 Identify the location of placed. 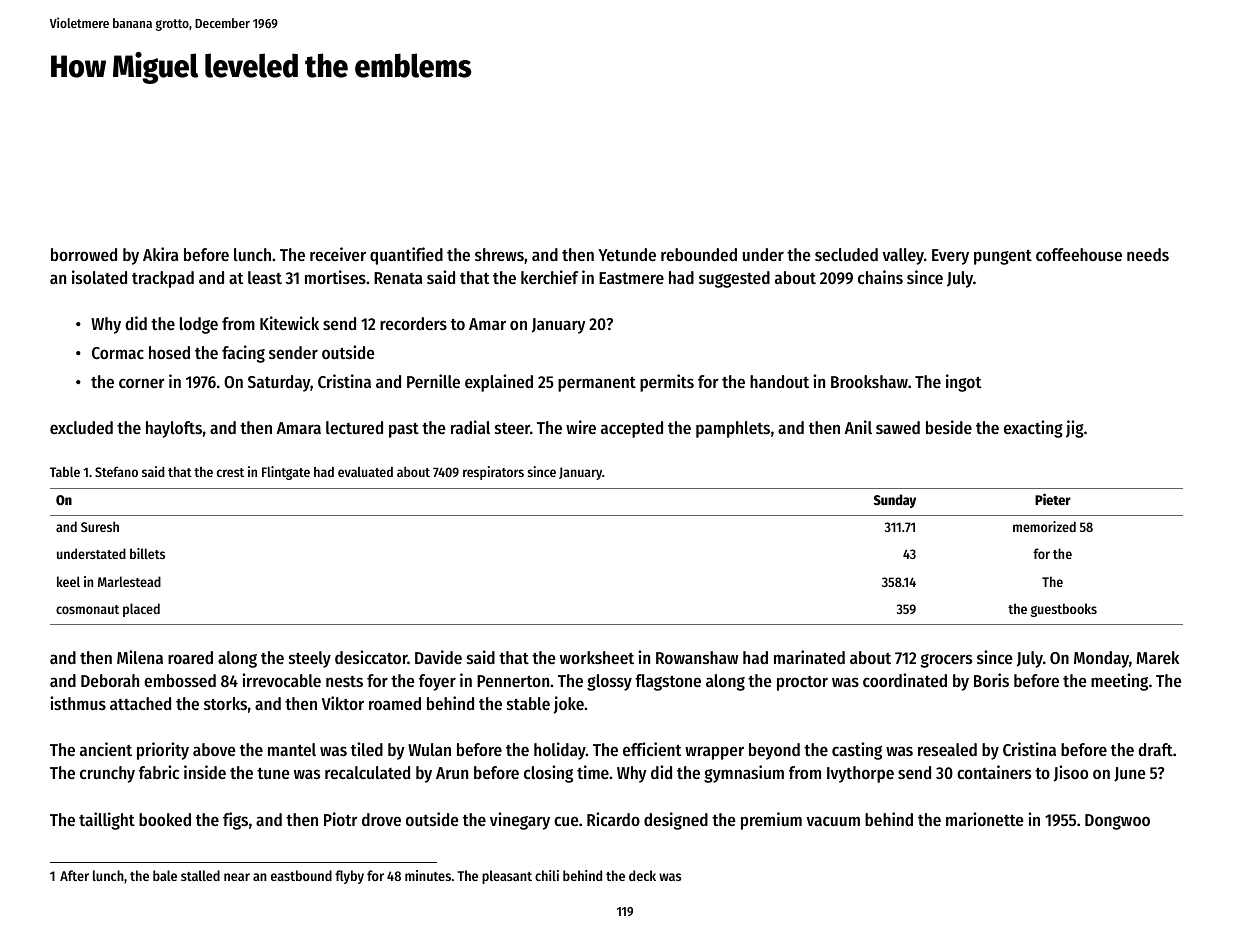
(141, 610).
